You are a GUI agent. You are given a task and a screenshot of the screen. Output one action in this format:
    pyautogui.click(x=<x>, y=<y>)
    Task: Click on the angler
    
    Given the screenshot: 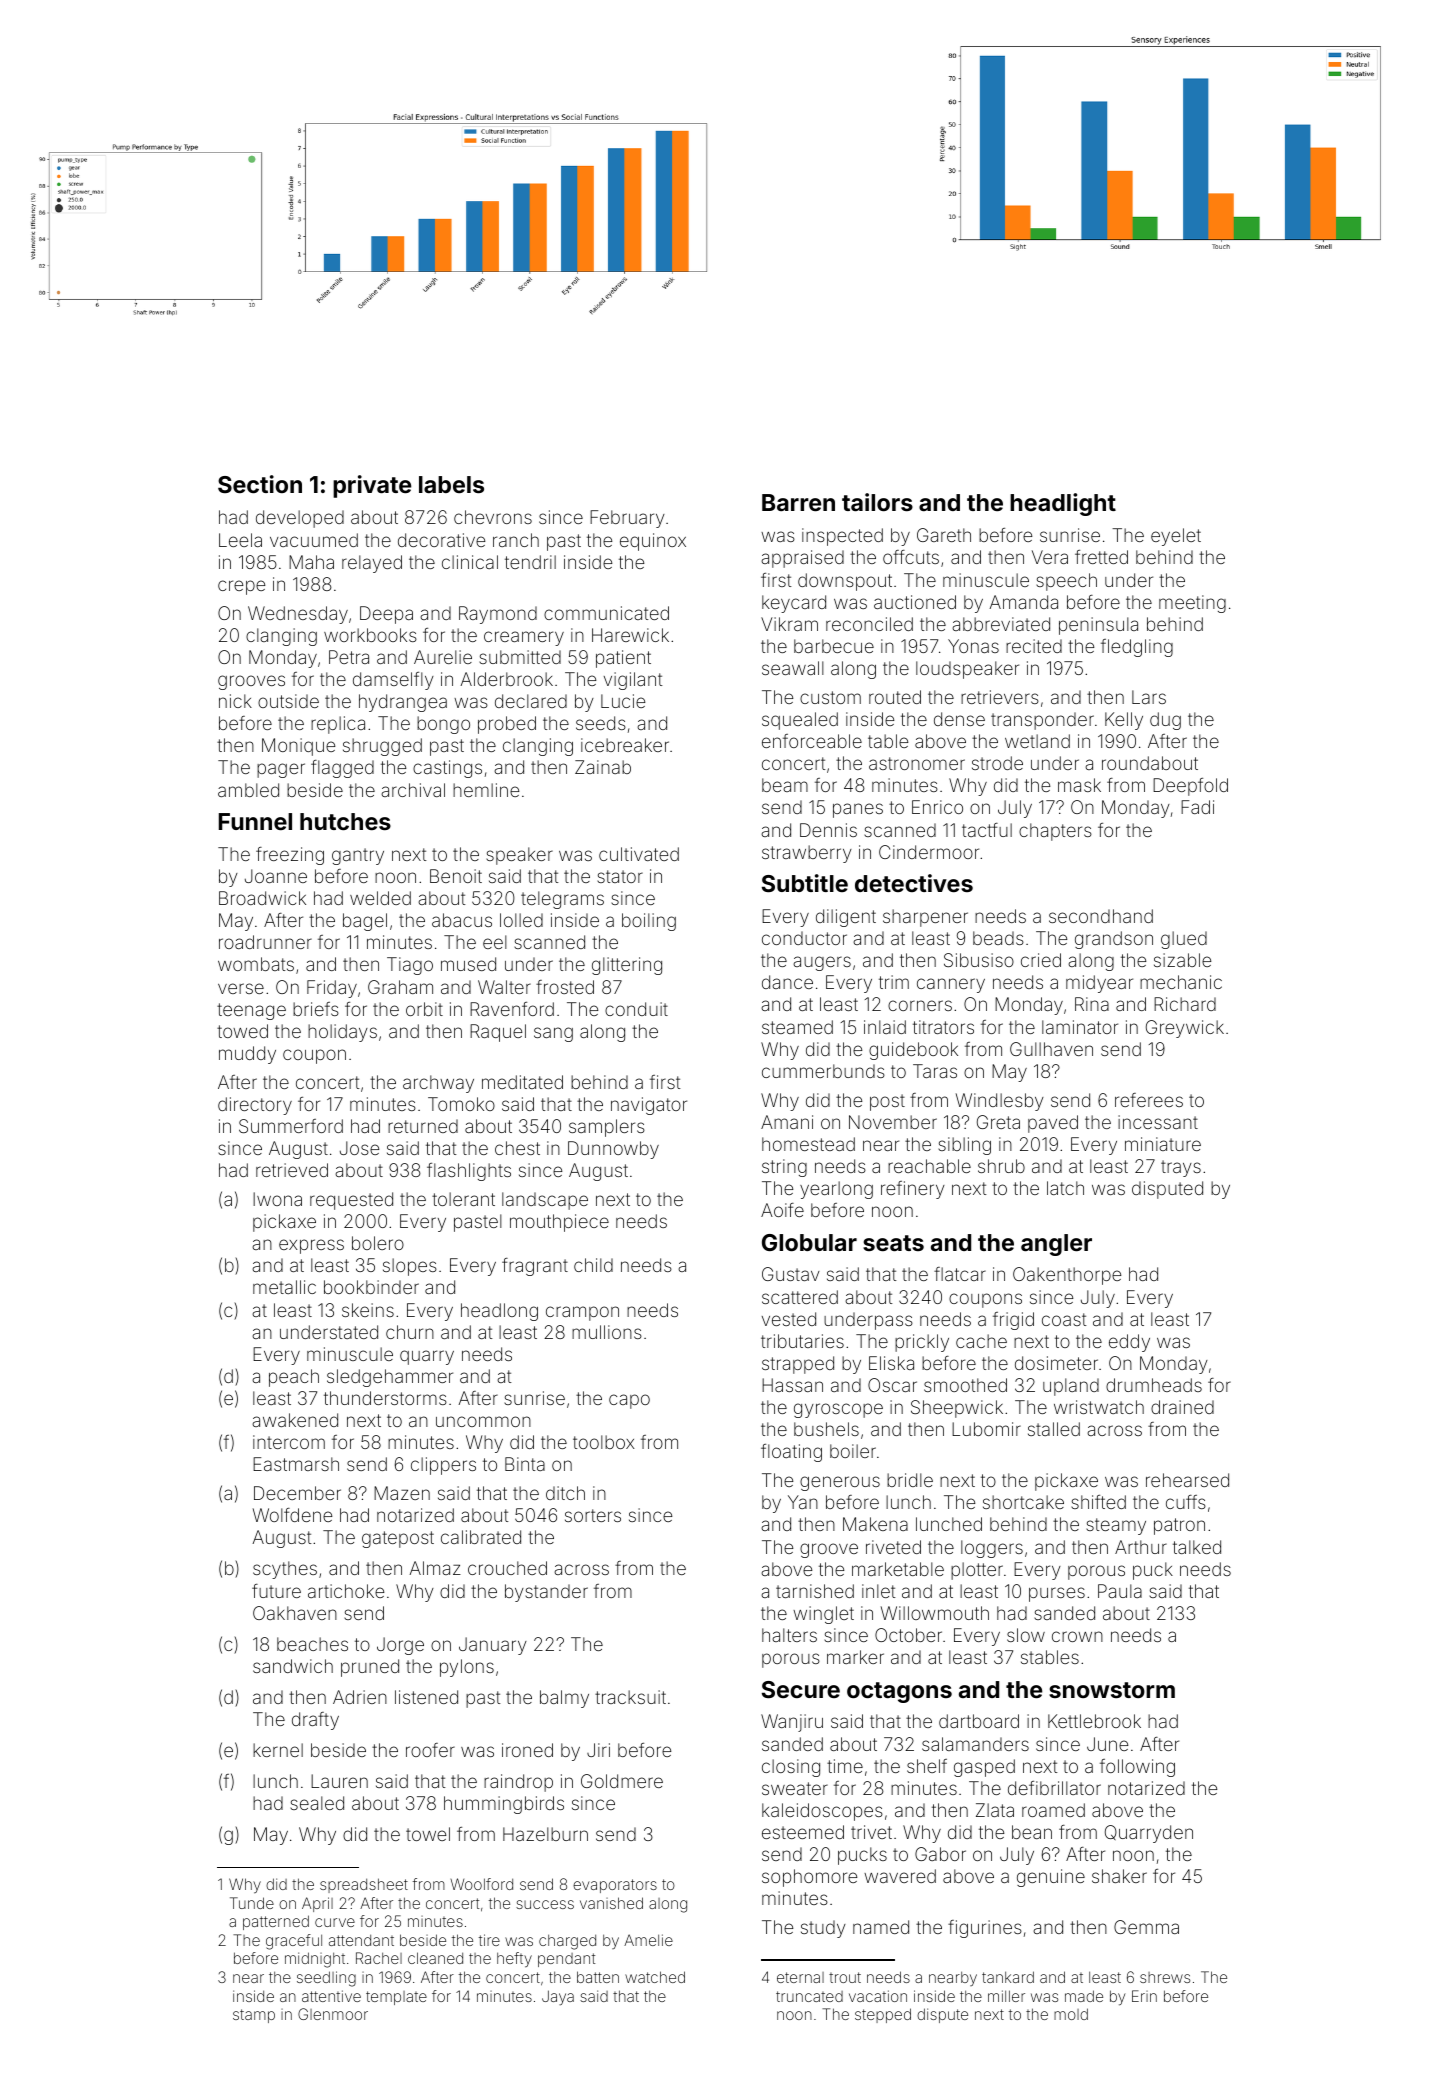 What is the action you would take?
    pyautogui.click(x=1056, y=1245)
